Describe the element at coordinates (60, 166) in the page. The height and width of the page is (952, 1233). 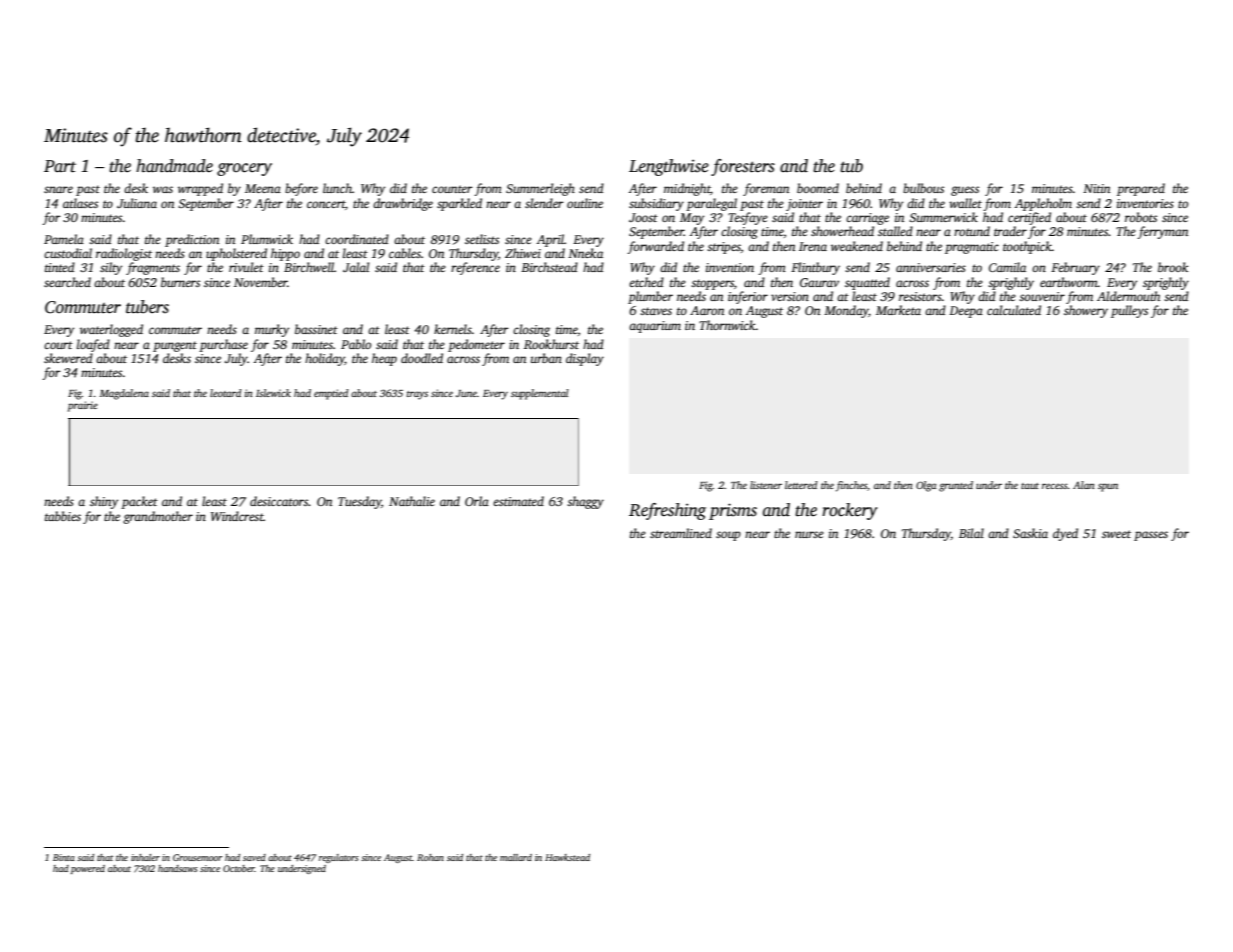
I see `Part` at that location.
